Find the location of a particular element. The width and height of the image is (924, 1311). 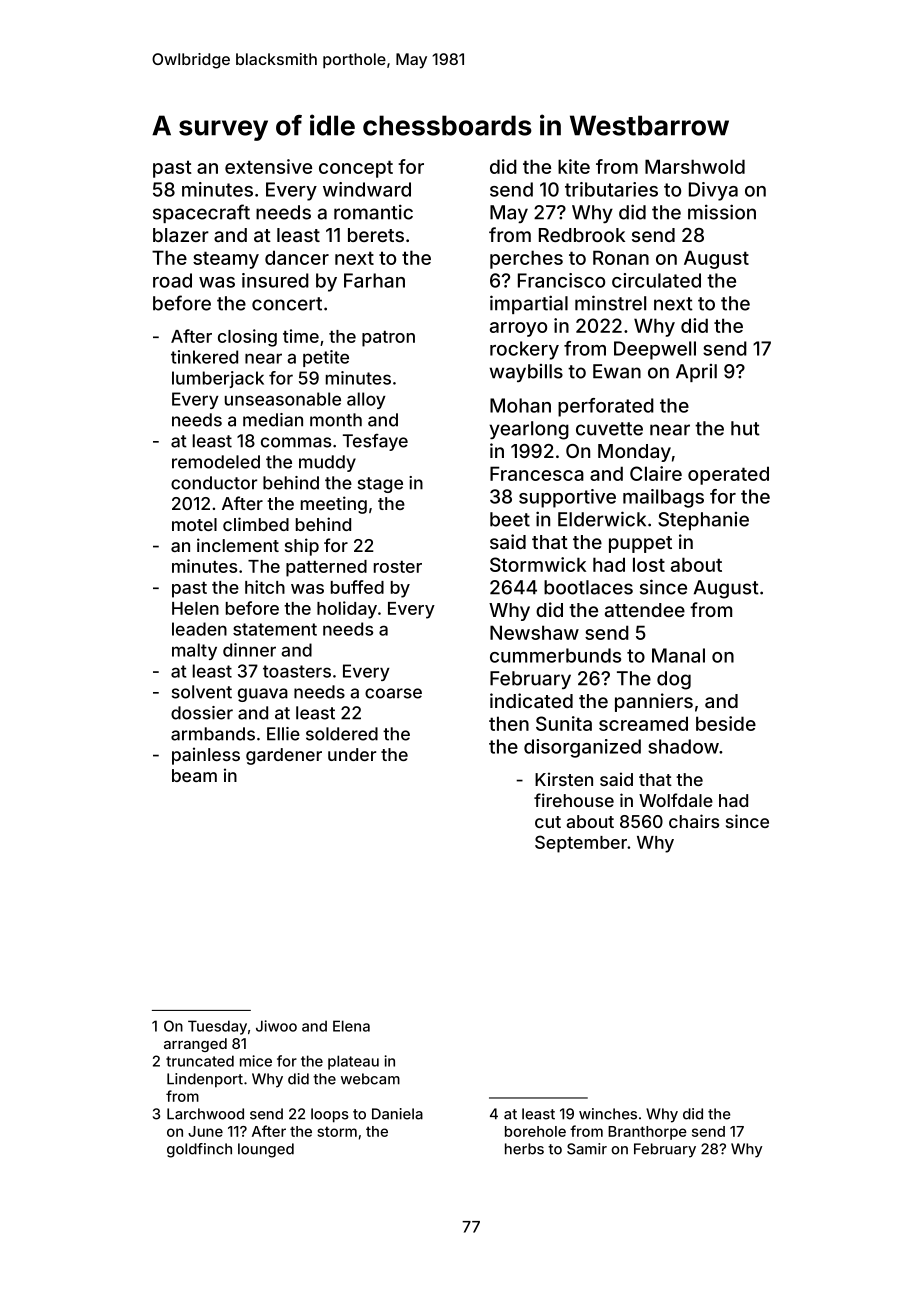

September is located at coordinates (581, 844).
